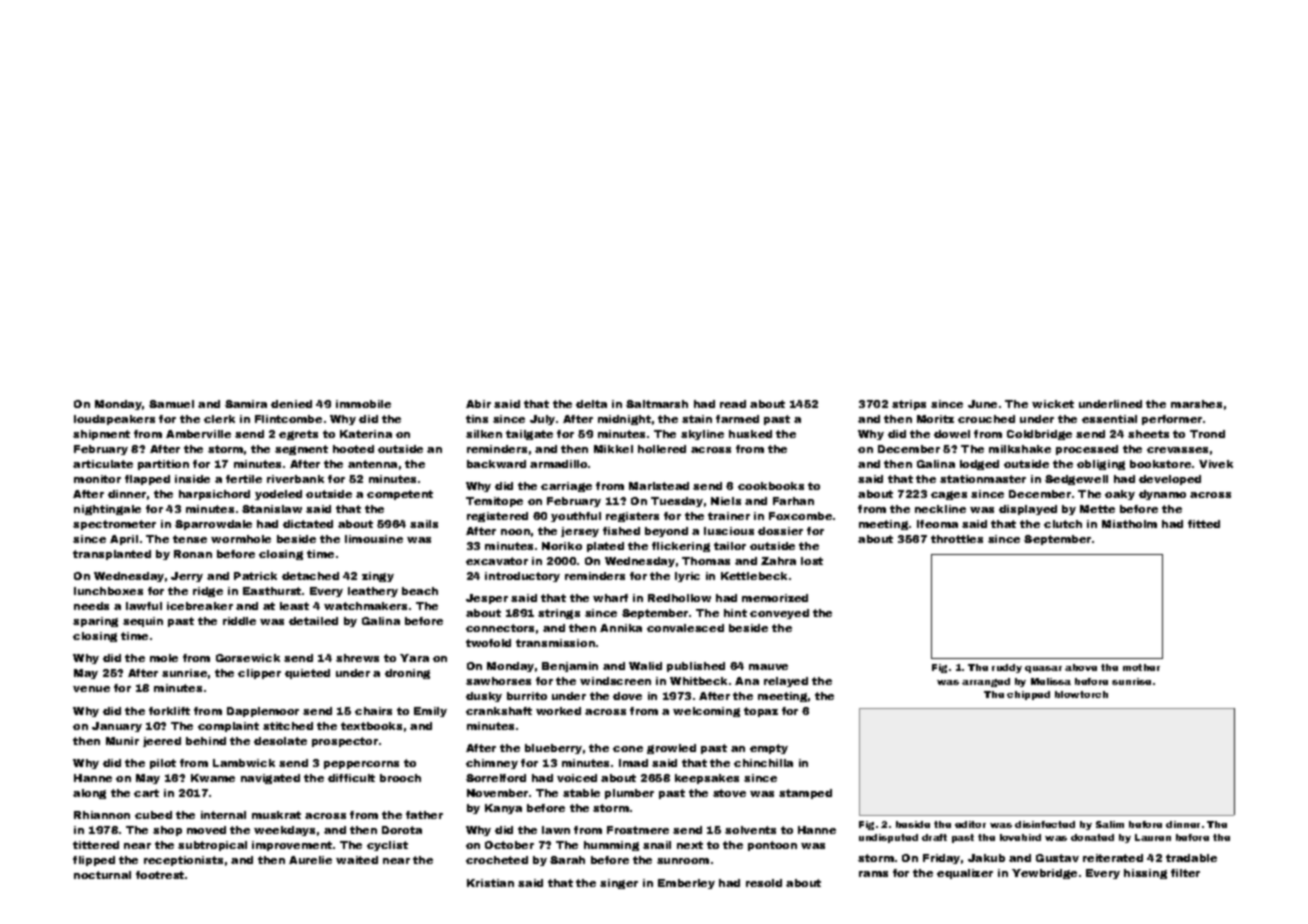  Describe the element at coordinates (706, 712) in the document. I see `welcoming` at that location.
